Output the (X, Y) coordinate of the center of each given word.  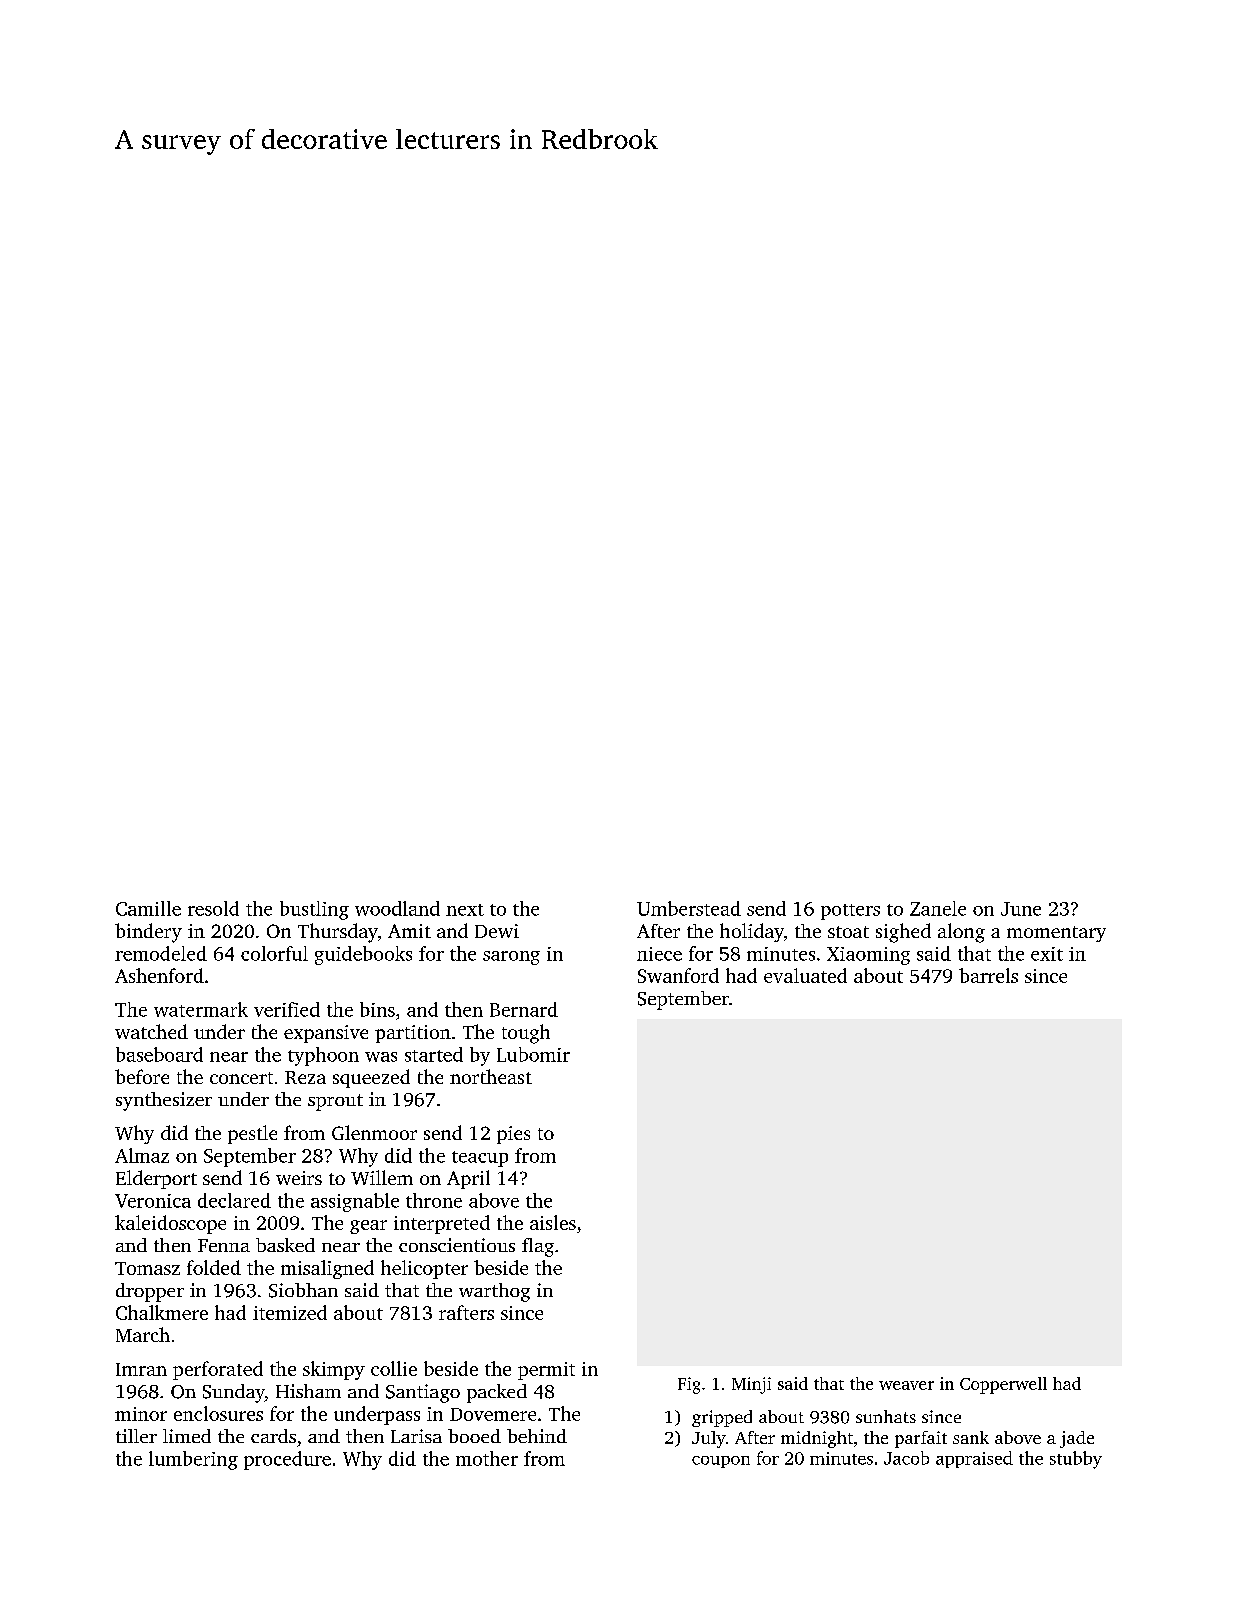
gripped (722, 1418)
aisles (553, 1222)
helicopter (424, 1269)
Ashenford (159, 975)
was (381, 1057)
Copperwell (1003, 1385)
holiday (752, 932)
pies (513, 1135)
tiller (136, 1436)
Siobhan (303, 1290)
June (1021, 909)
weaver (906, 1385)
